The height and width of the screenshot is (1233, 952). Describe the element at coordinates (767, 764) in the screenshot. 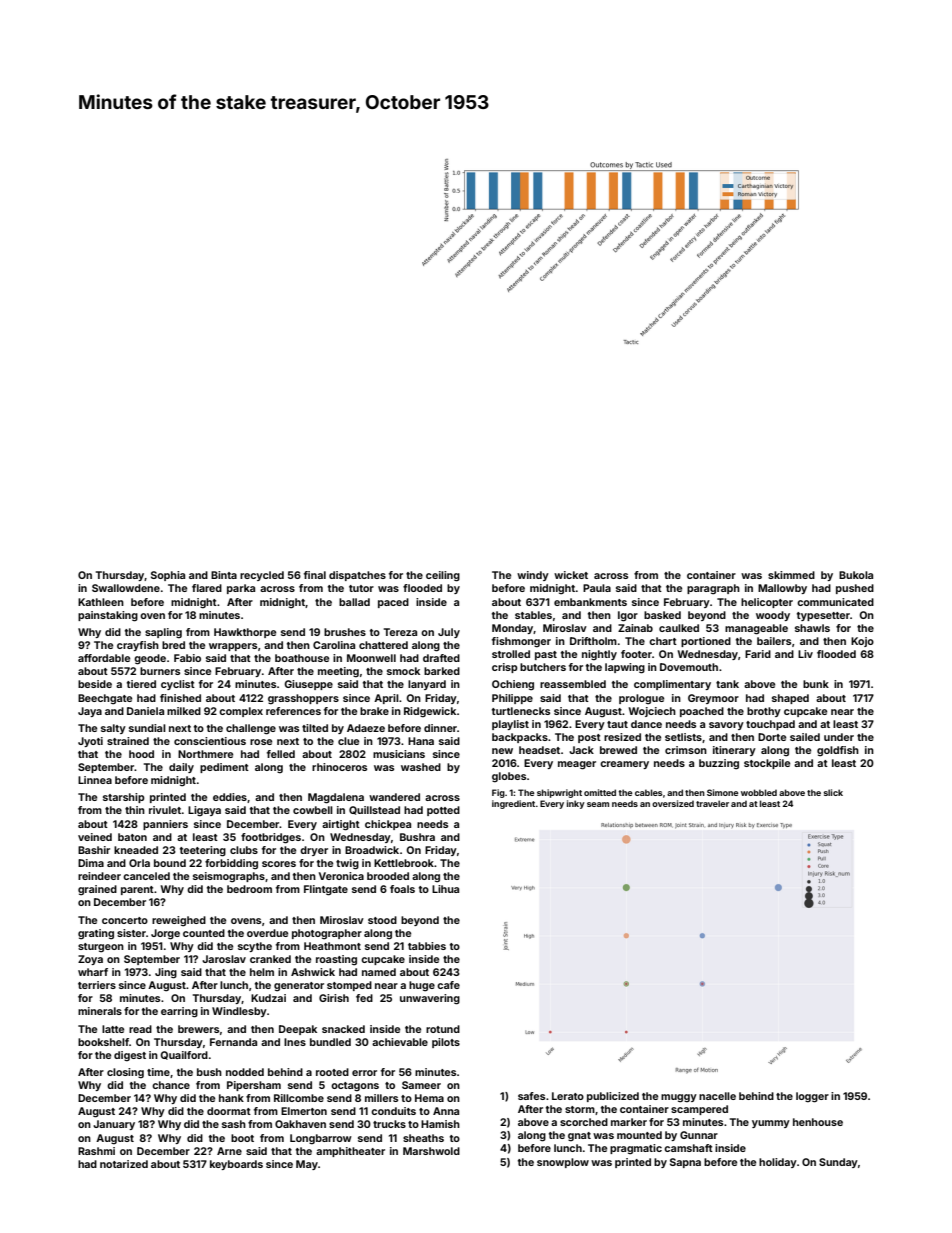

I see `stockpile` at that location.
